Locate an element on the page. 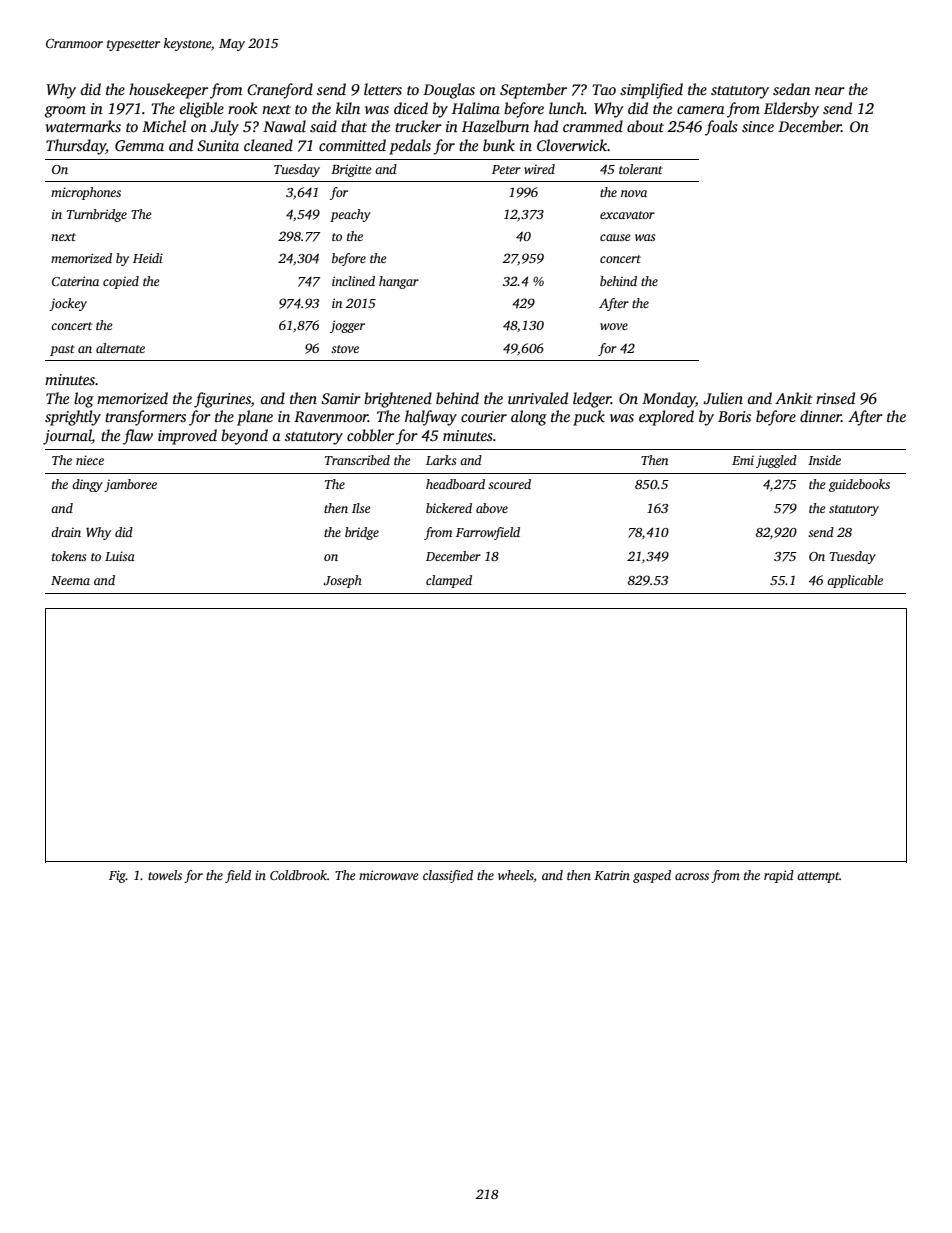 The width and height of the document is (952, 1233). inclined is located at coordinates (353, 281).
